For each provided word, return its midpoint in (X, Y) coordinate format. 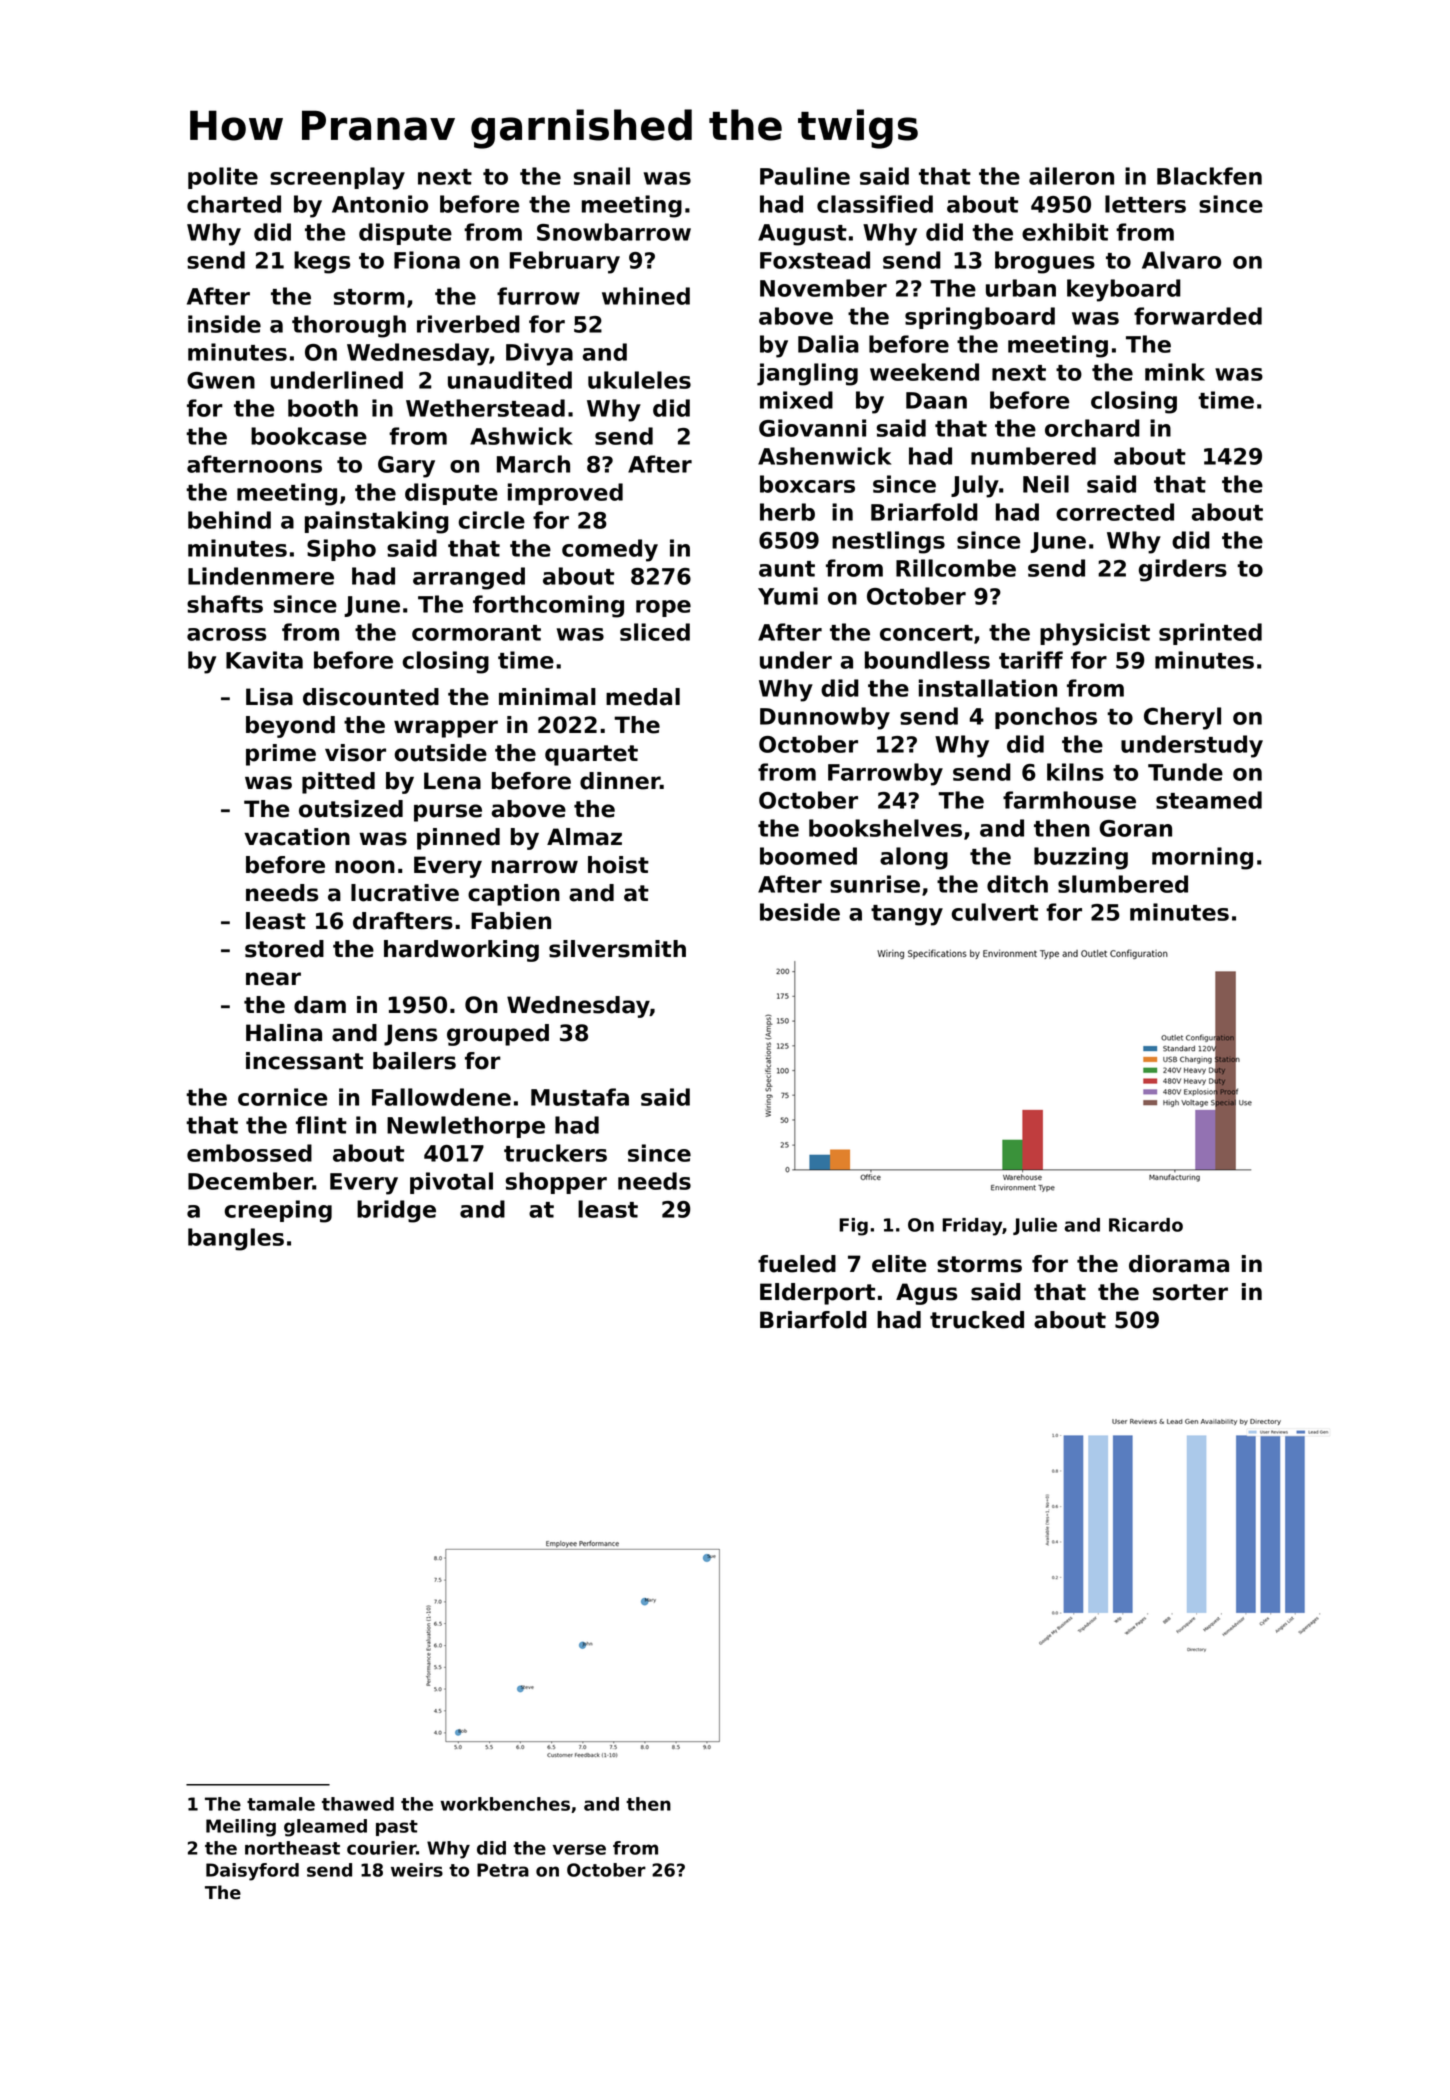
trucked (977, 1320)
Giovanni (812, 428)
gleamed (325, 1828)
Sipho (341, 550)
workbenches (505, 1804)
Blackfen (1209, 176)
